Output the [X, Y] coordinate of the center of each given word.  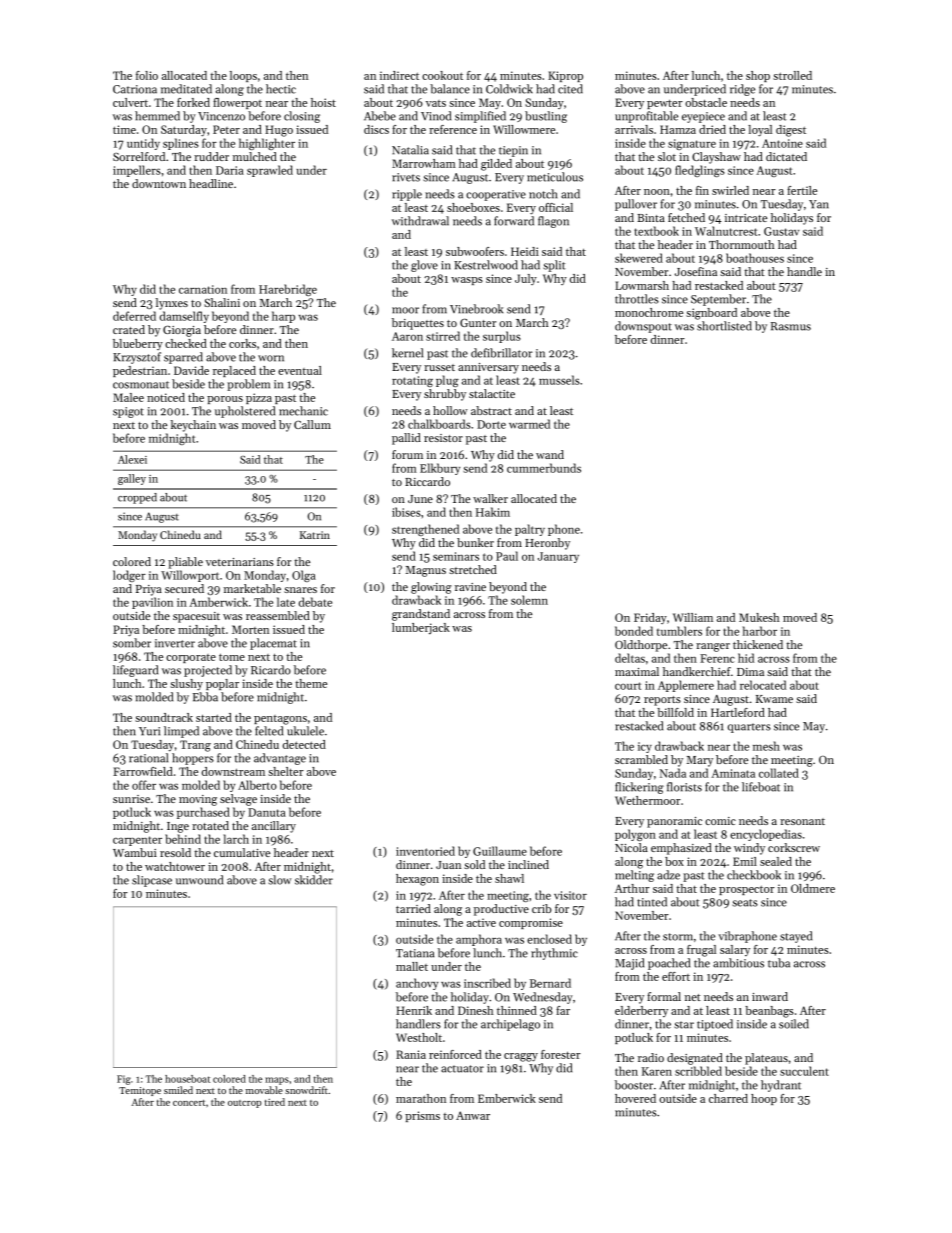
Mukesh [759, 617]
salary [735, 950]
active [481, 922]
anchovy [417, 984]
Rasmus [791, 326]
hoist [323, 102]
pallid [406, 439]
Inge [178, 827]
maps [277, 1081]
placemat [273, 644]
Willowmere [524, 129]
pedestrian [140, 371]
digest [791, 131]
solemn [529, 600]
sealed [776, 861]
